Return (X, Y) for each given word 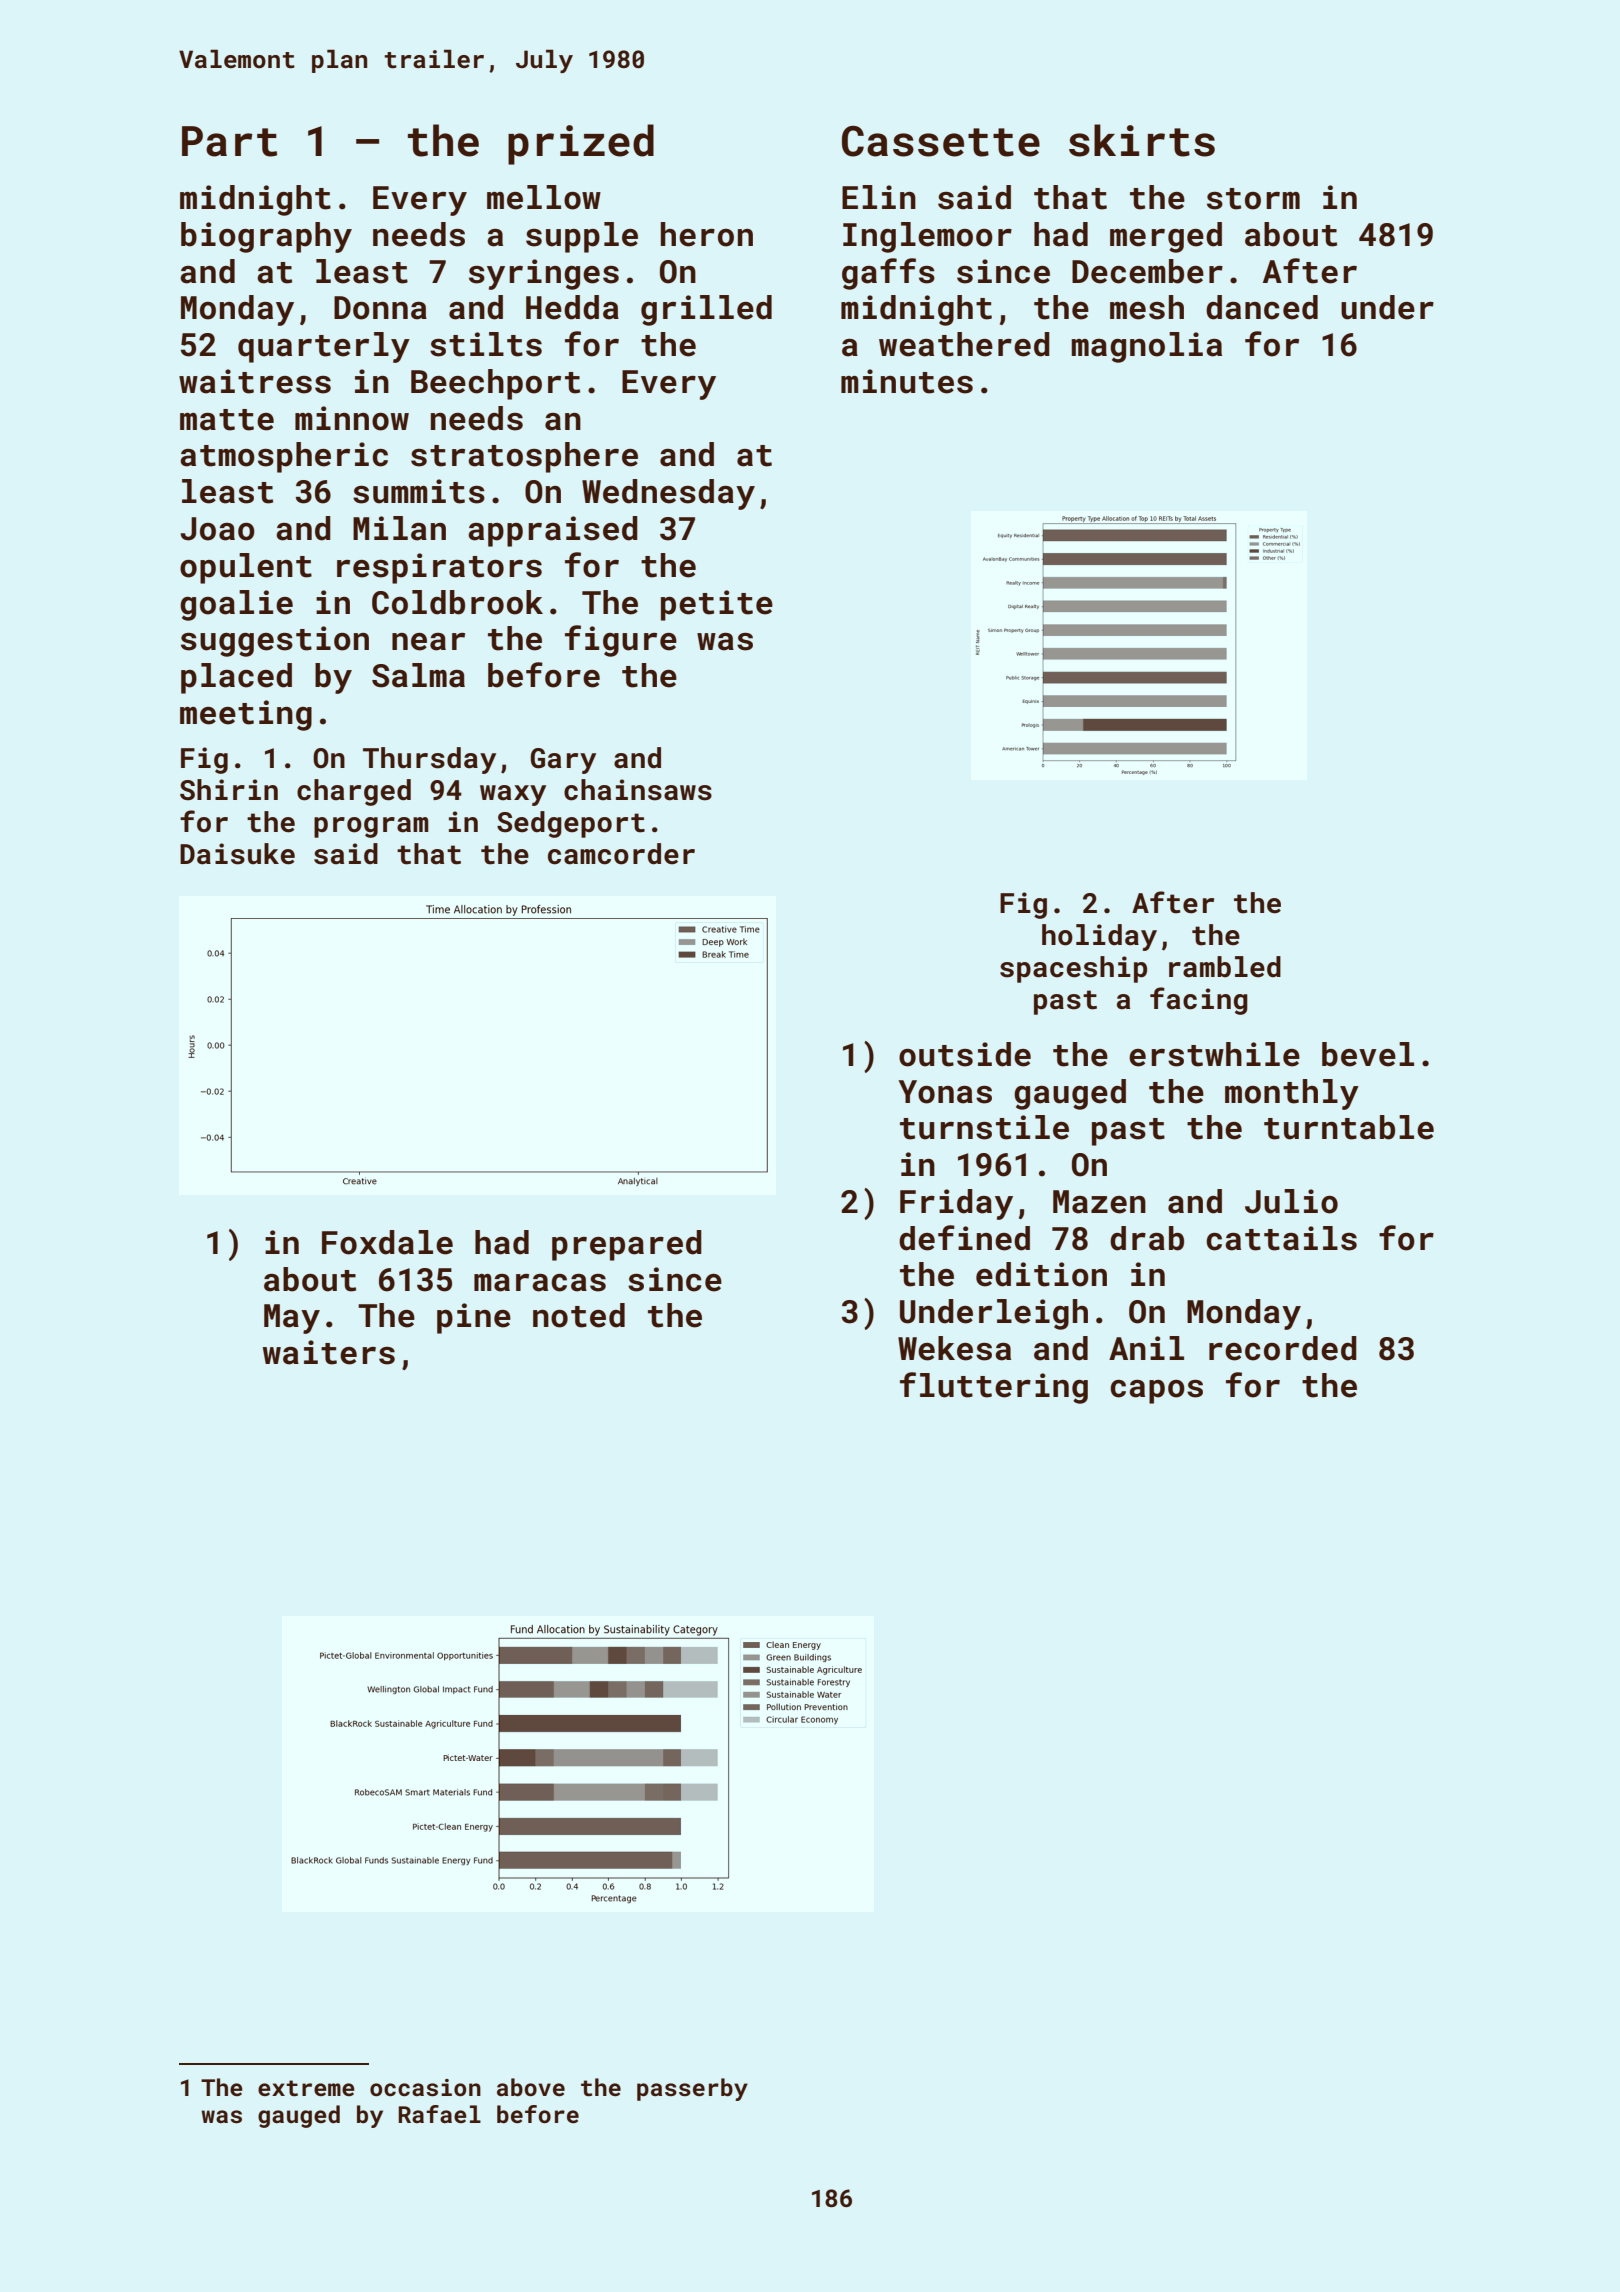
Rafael (439, 2114)
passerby (692, 2089)
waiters (329, 1352)
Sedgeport (571, 824)
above (531, 2087)
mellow (544, 197)
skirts (1142, 140)
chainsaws (638, 790)
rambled (1225, 967)
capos (1156, 1392)
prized (581, 144)
